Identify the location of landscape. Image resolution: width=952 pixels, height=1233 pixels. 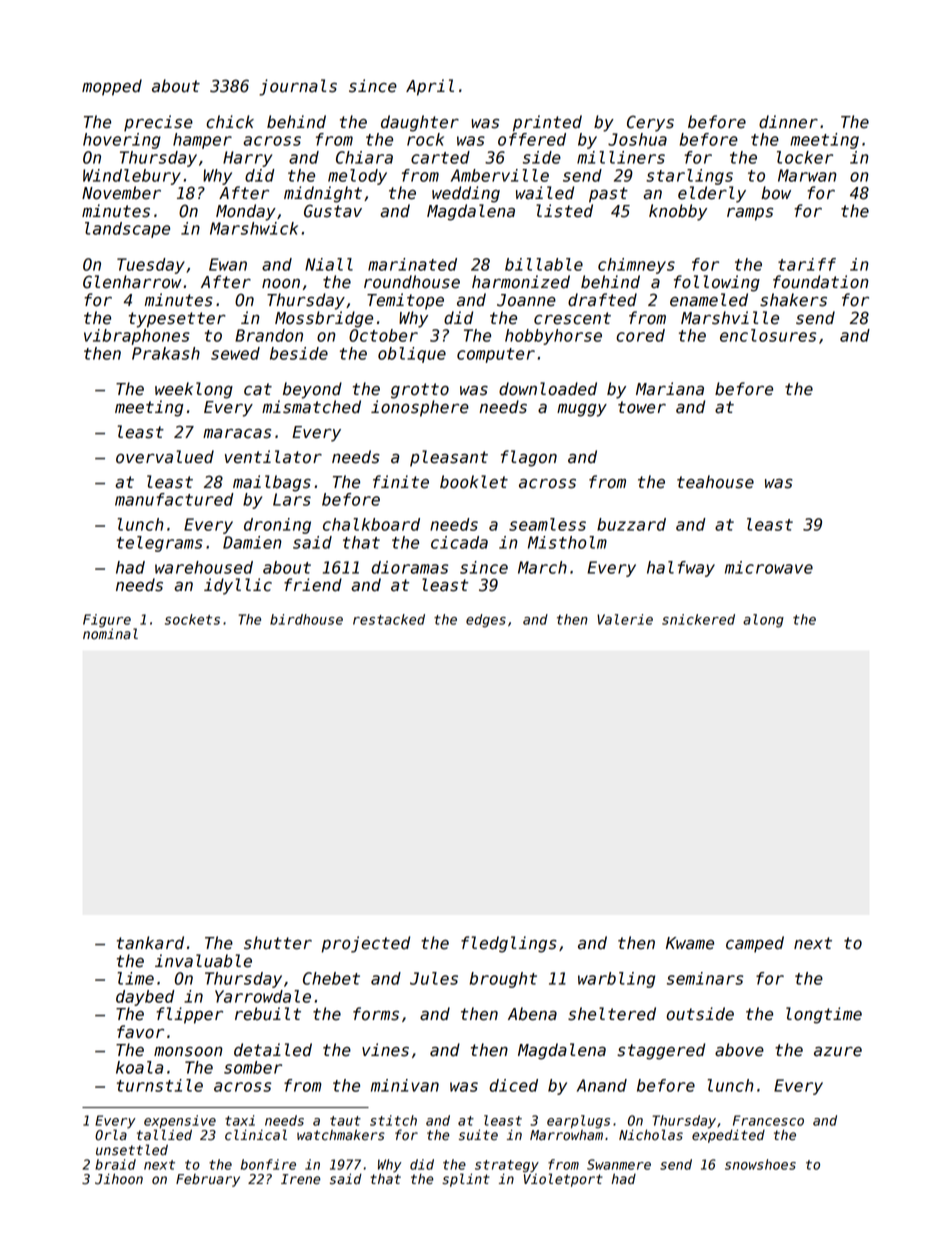
(127, 230).
